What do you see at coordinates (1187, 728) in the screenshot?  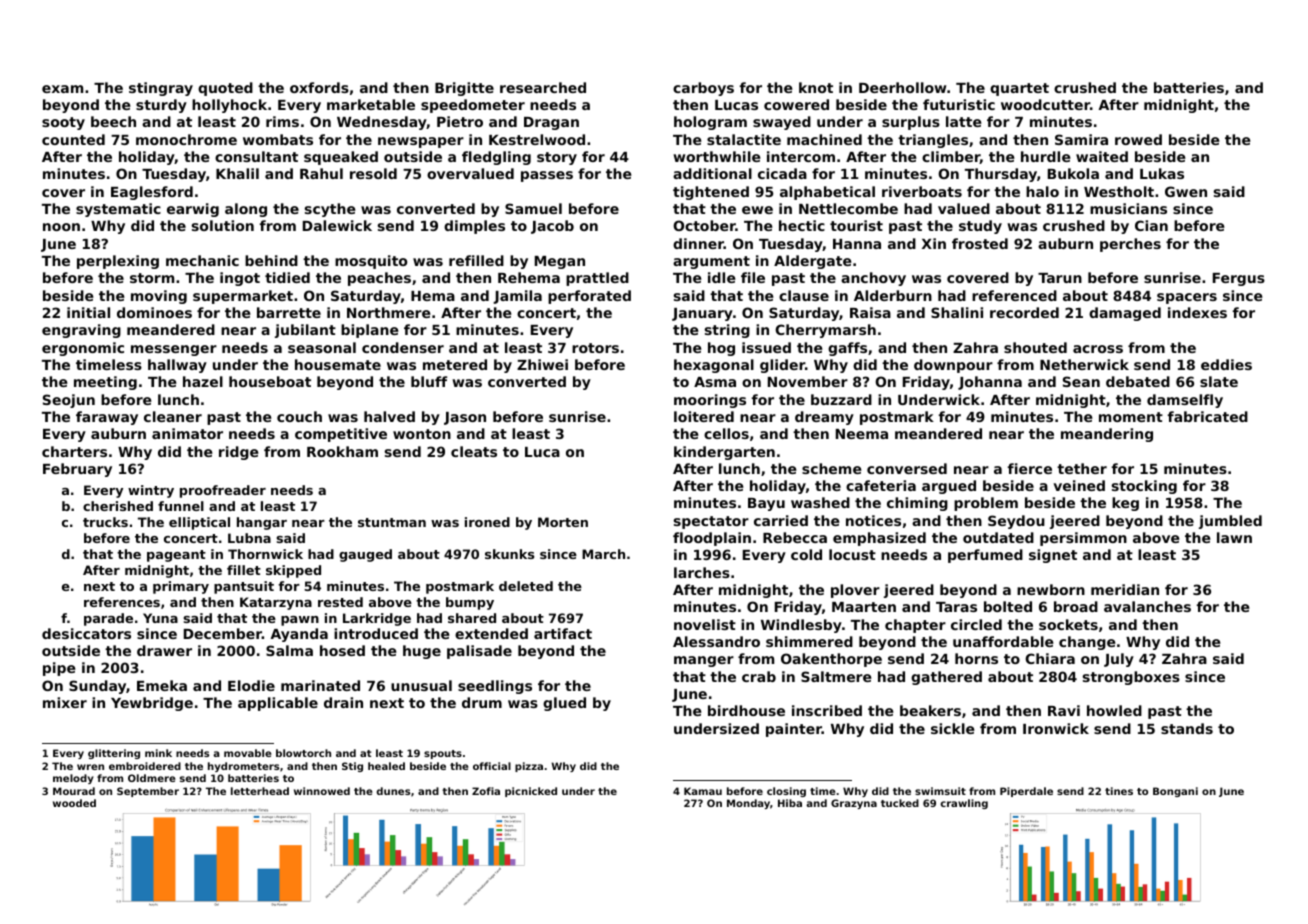 I see `stands` at bounding box center [1187, 728].
